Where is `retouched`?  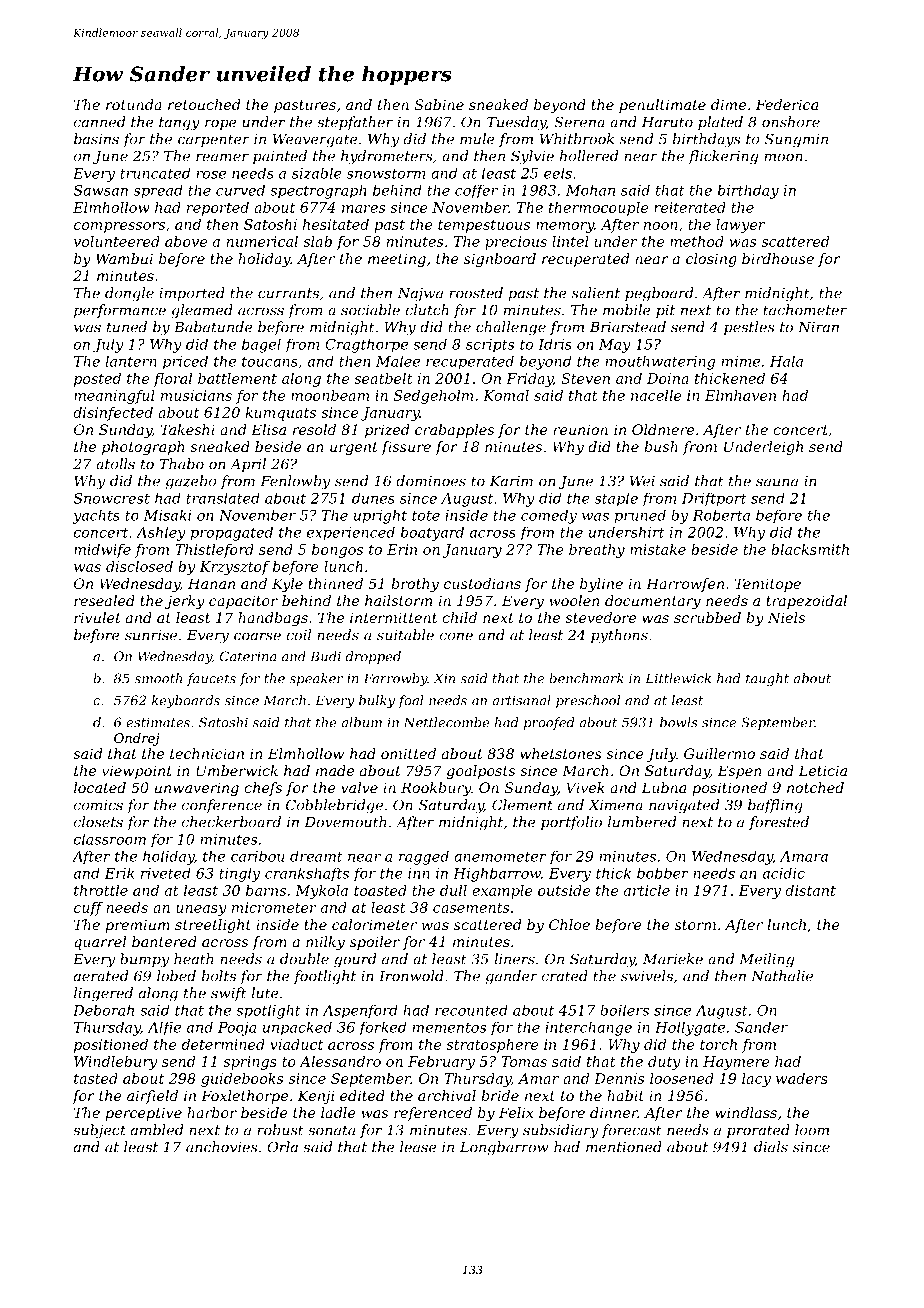 retouched is located at coordinates (204, 104).
